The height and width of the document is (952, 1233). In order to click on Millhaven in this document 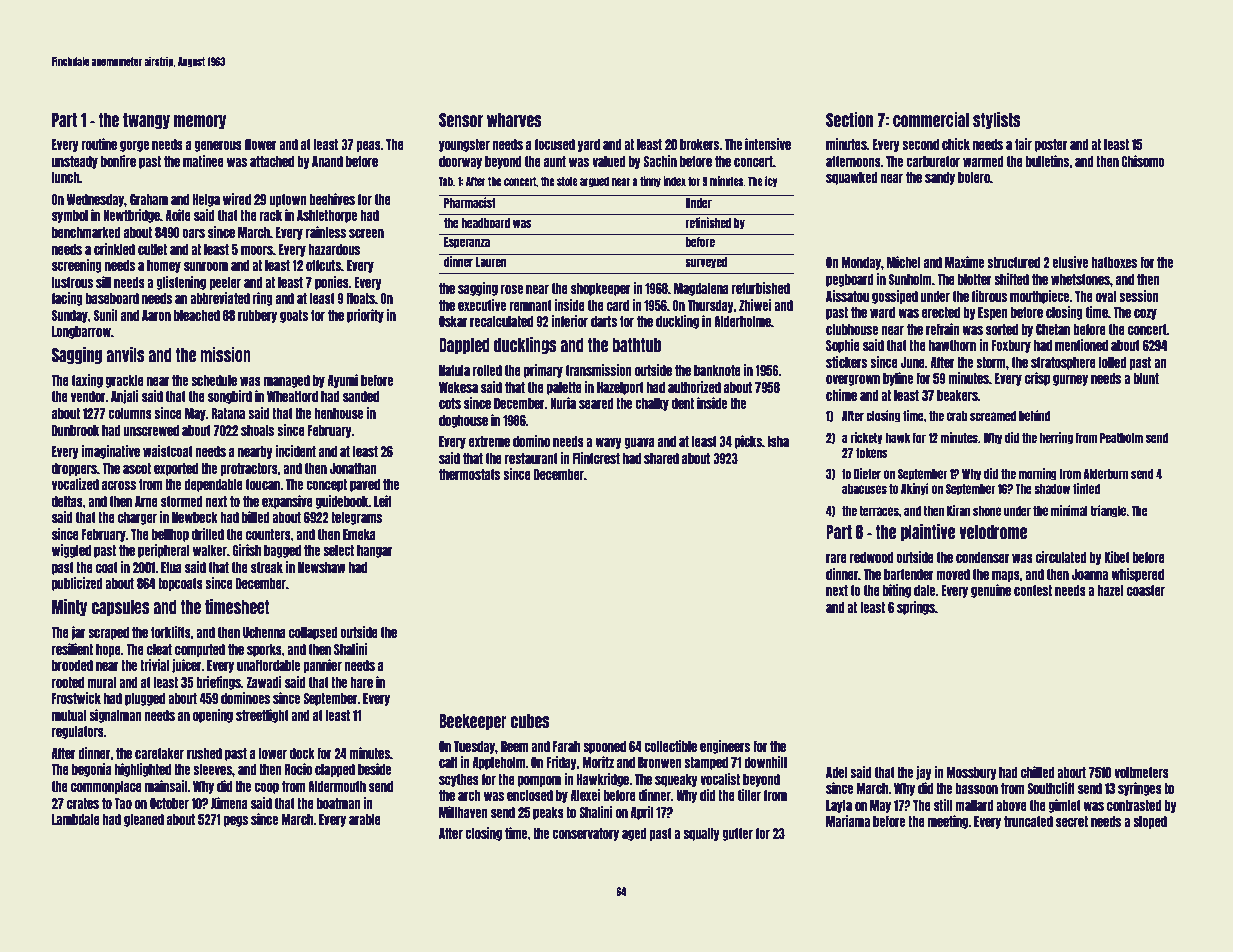, I will do `click(463, 812)`.
